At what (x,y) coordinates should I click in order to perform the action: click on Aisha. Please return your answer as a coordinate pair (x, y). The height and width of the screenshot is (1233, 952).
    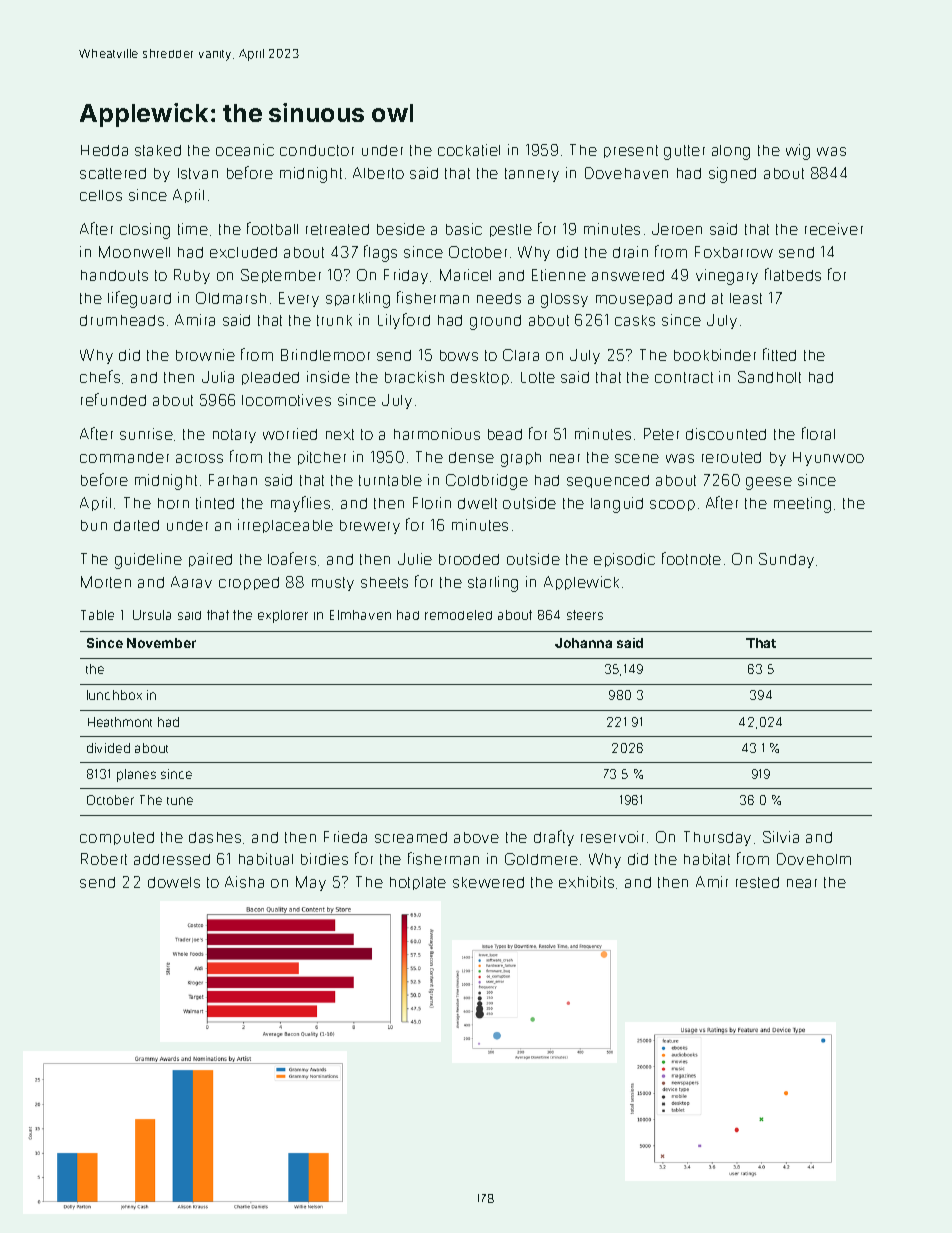
    Looking at the image, I should click on (244, 882).
